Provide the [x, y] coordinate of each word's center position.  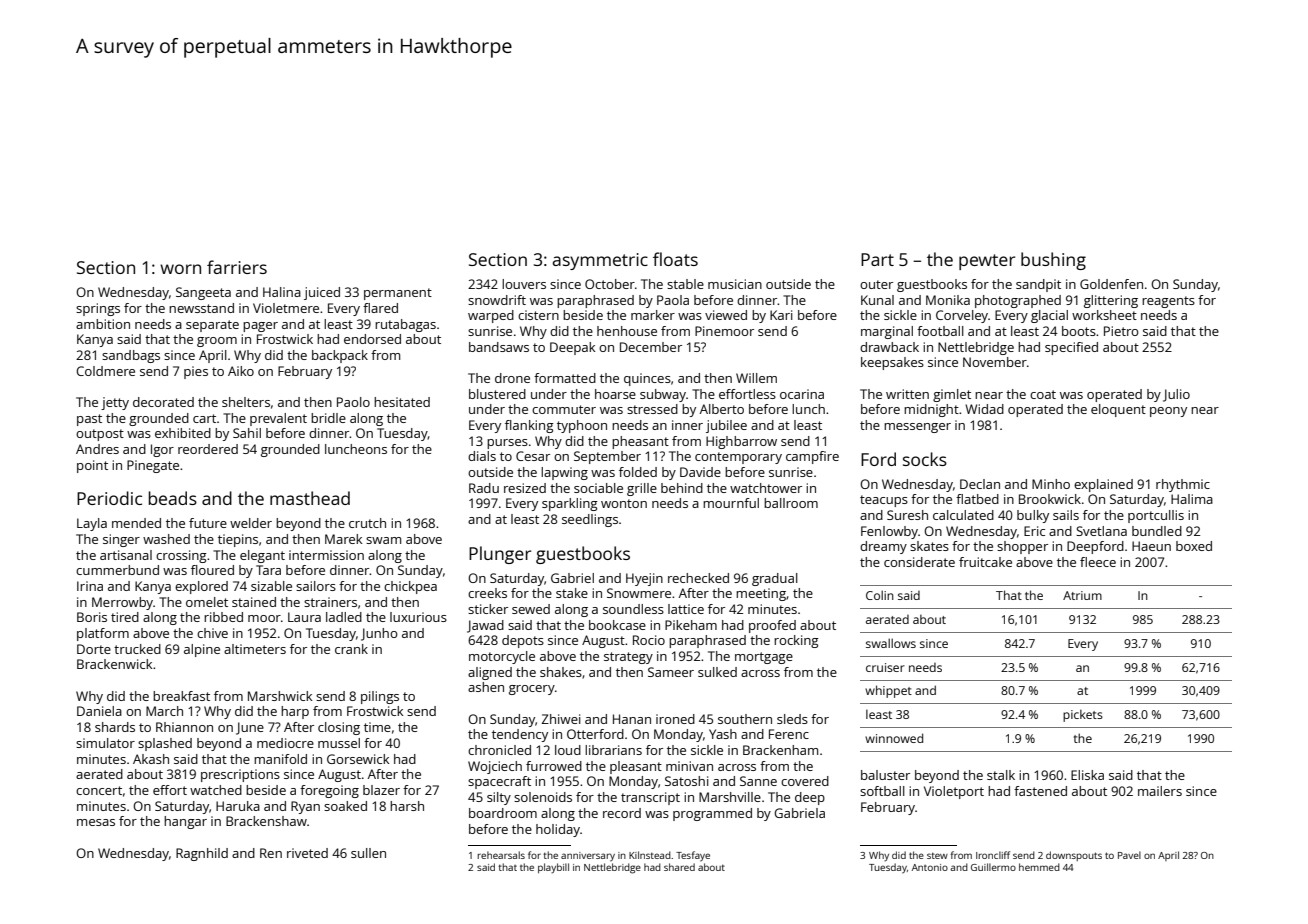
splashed [165, 744]
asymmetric [600, 261]
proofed [772, 626]
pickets [1083, 715]
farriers [237, 267]
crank [351, 649]
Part [877, 259]
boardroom [503, 813]
